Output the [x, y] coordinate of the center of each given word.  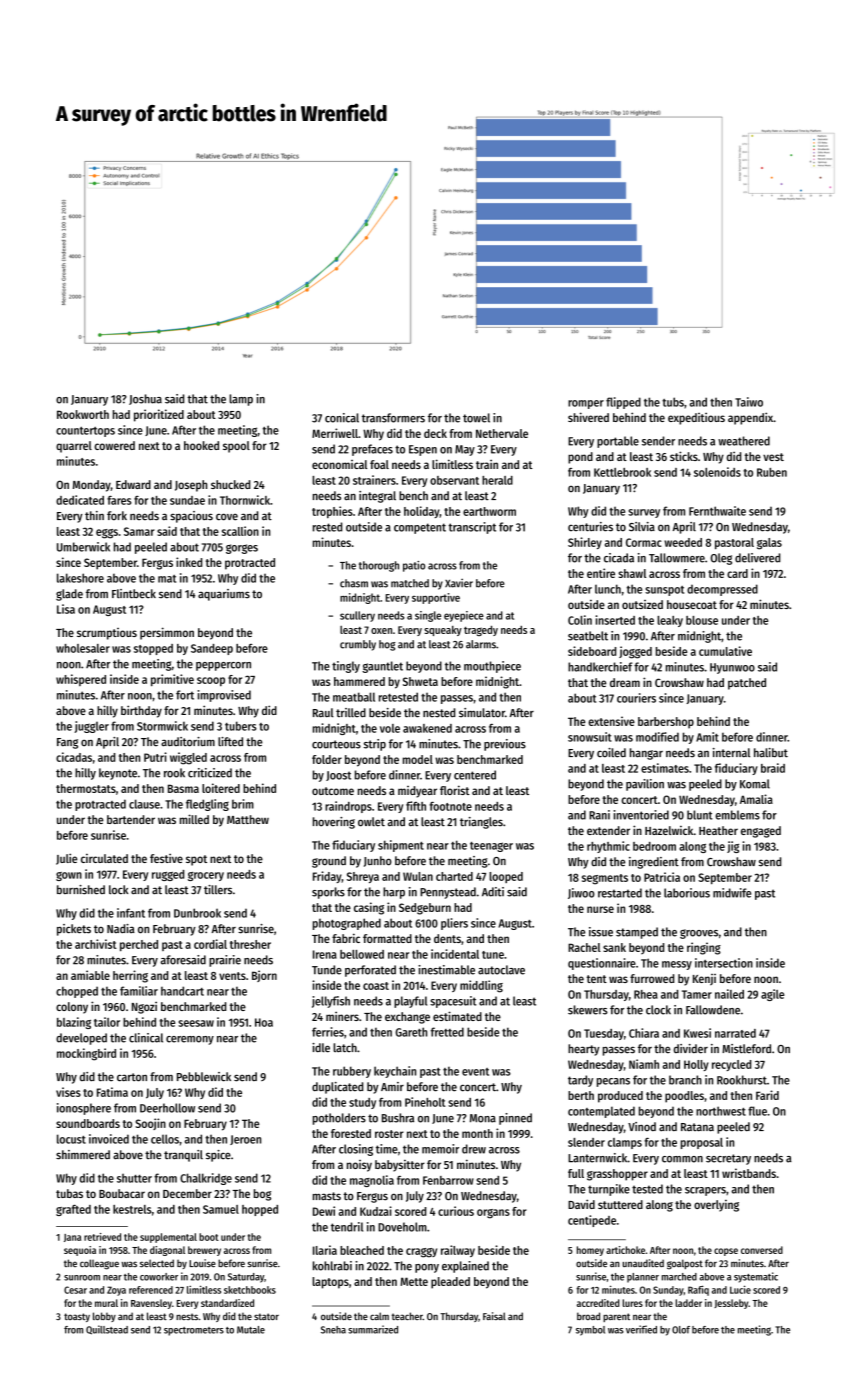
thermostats [86, 788]
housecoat [692, 604]
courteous [336, 744]
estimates [665, 768]
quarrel [74, 447]
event [475, 1072]
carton [132, 1077]
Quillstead [107, 1330]
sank [614, 947]
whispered [81, 680]
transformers [393, 418]
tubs [673, 402]
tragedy [481, 631]
